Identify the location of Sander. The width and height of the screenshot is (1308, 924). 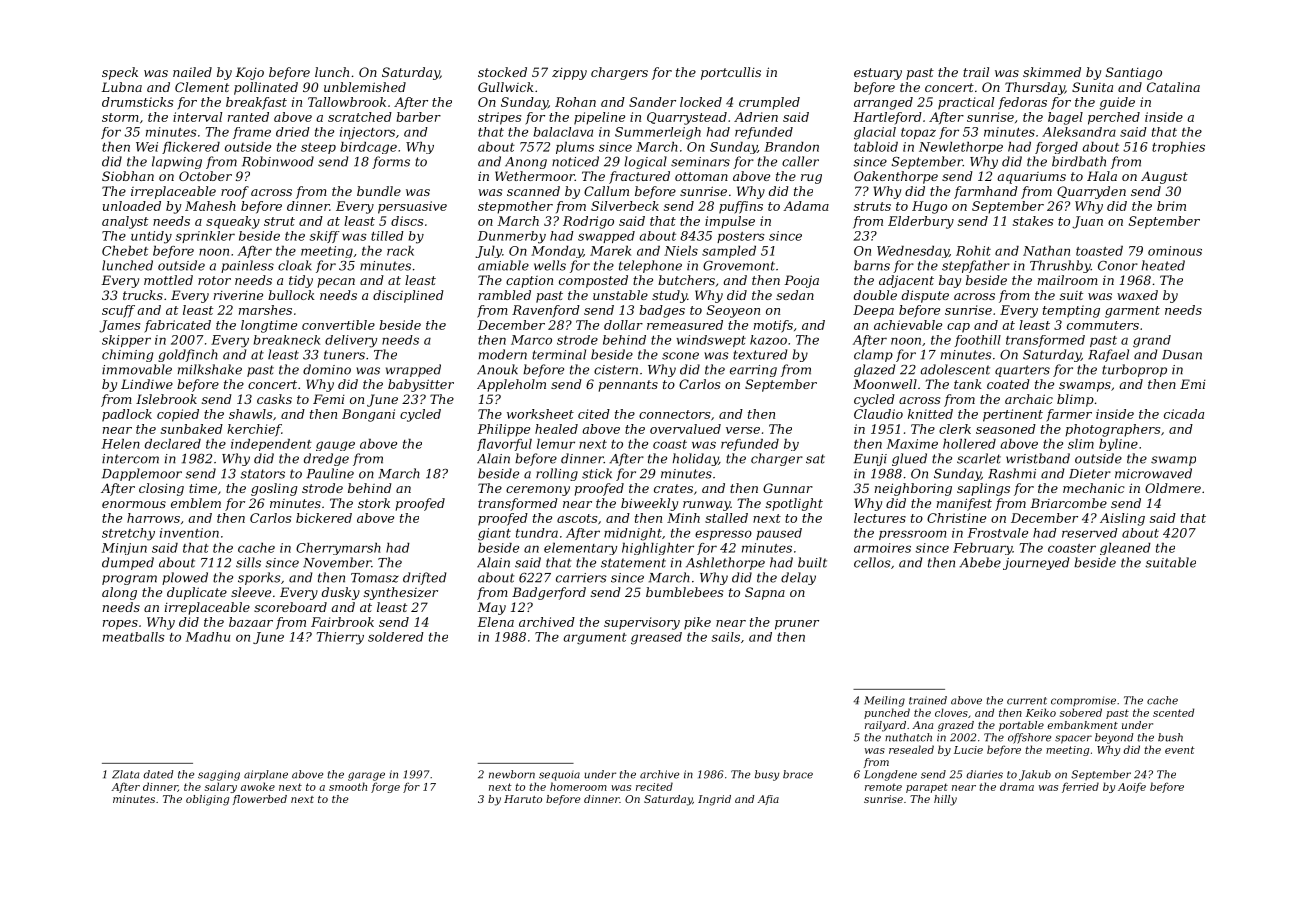
(652, 102).
